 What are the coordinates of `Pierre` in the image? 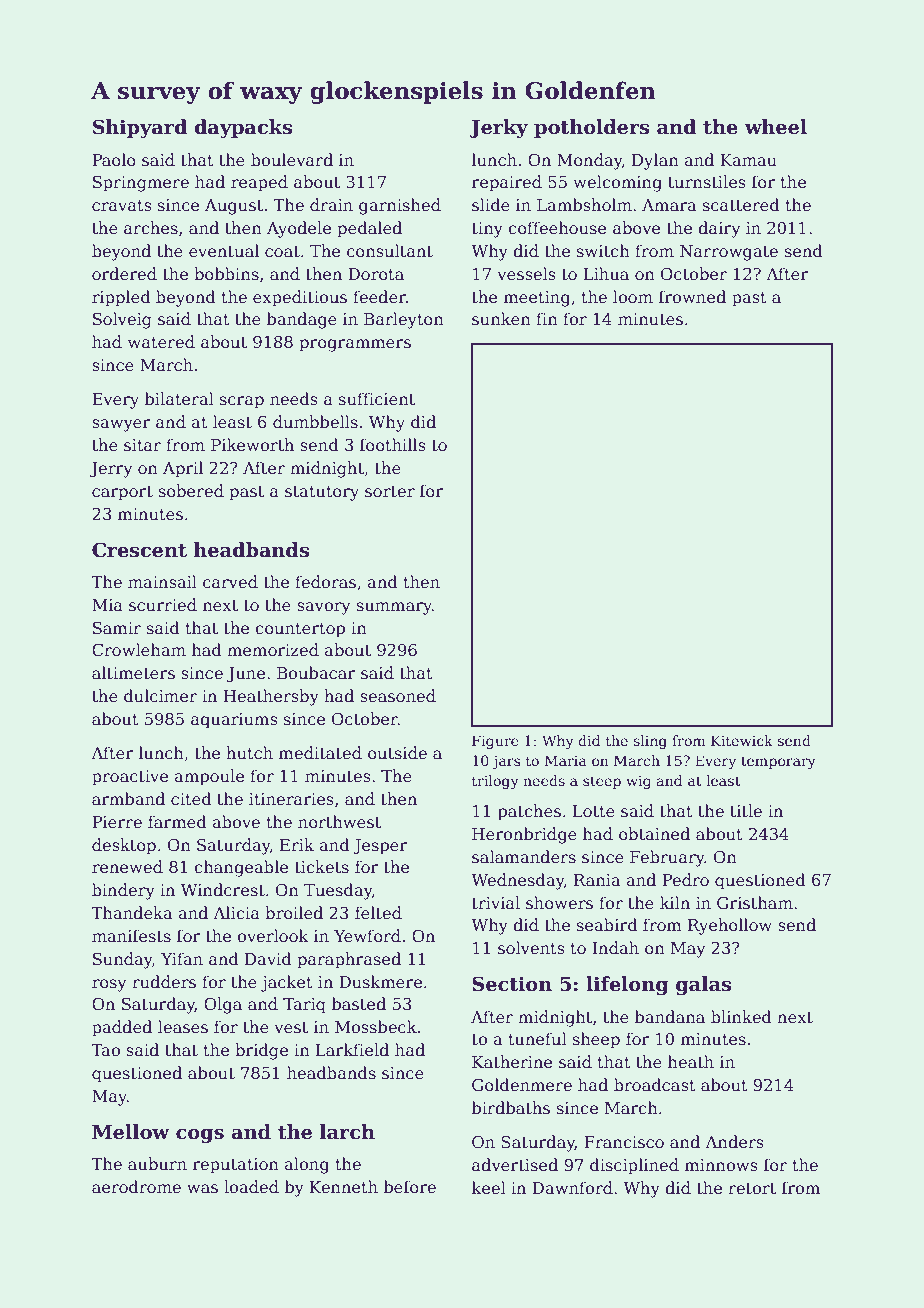 It's located at (117, 822).
